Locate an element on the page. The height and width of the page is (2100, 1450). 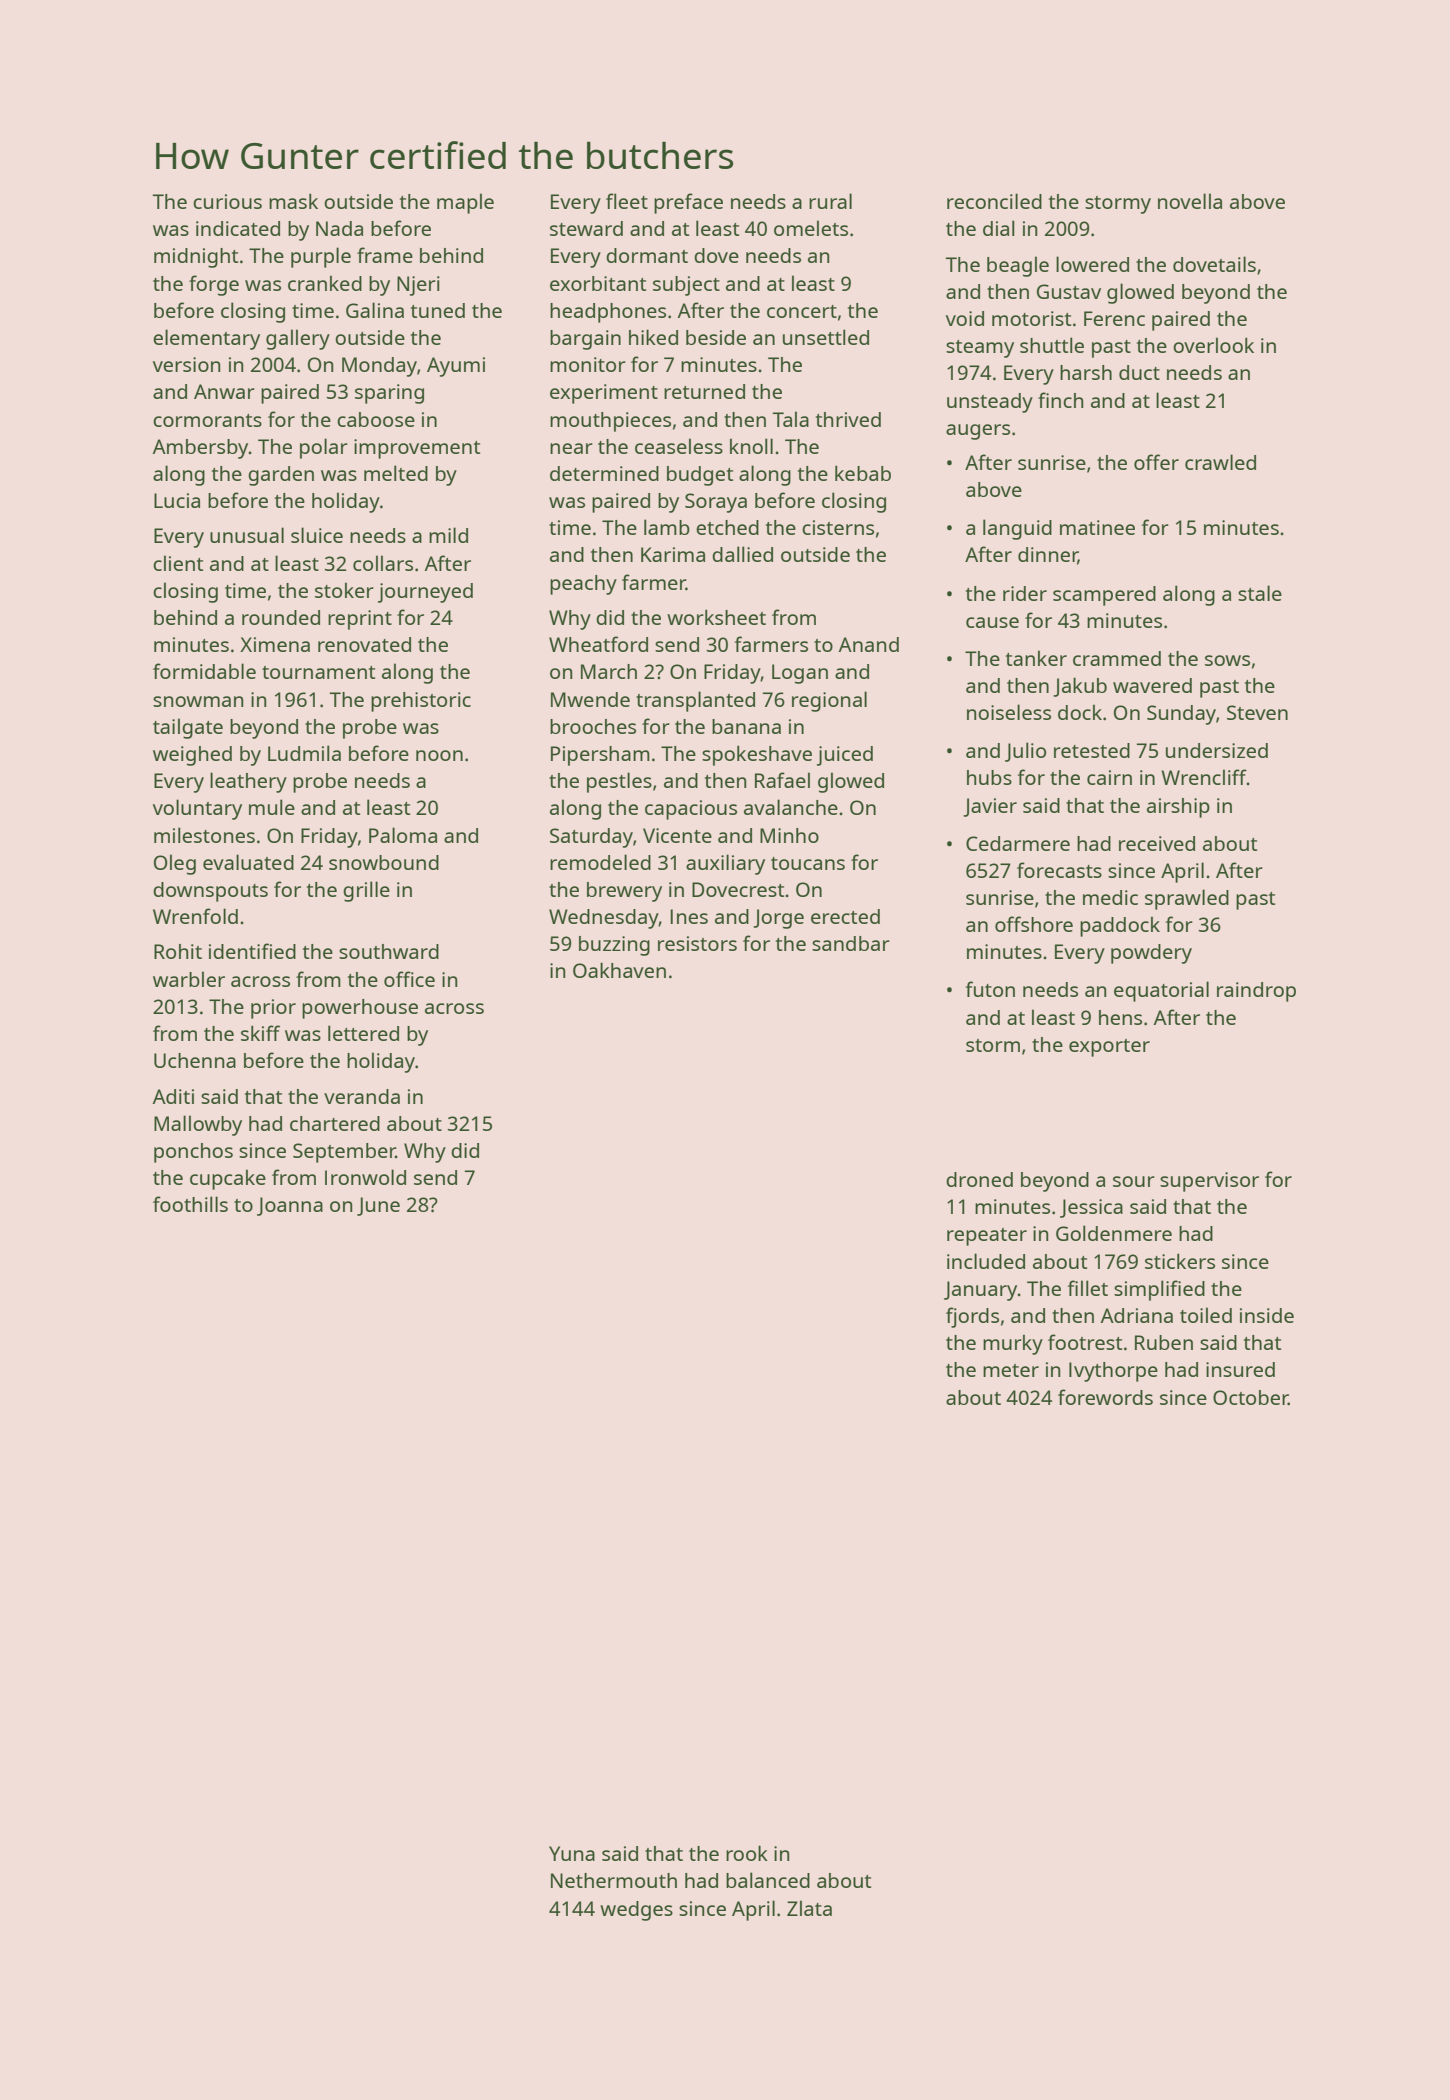
novella is located at coordinates (1190, 201).
